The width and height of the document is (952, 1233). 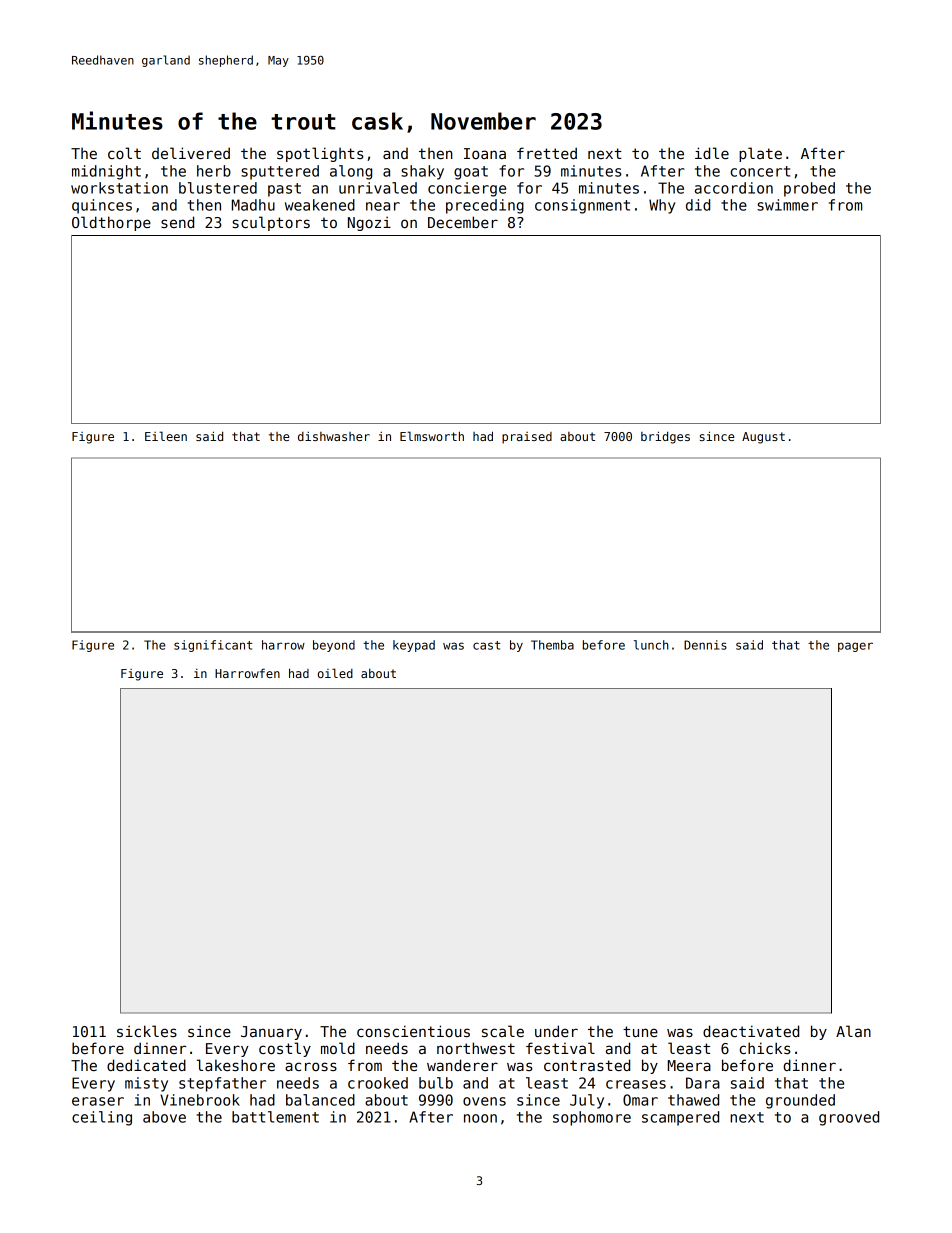 What do you see at coordinates (640, 1031) in the document?
I see `tune` at bounding box center [640, 1031].
